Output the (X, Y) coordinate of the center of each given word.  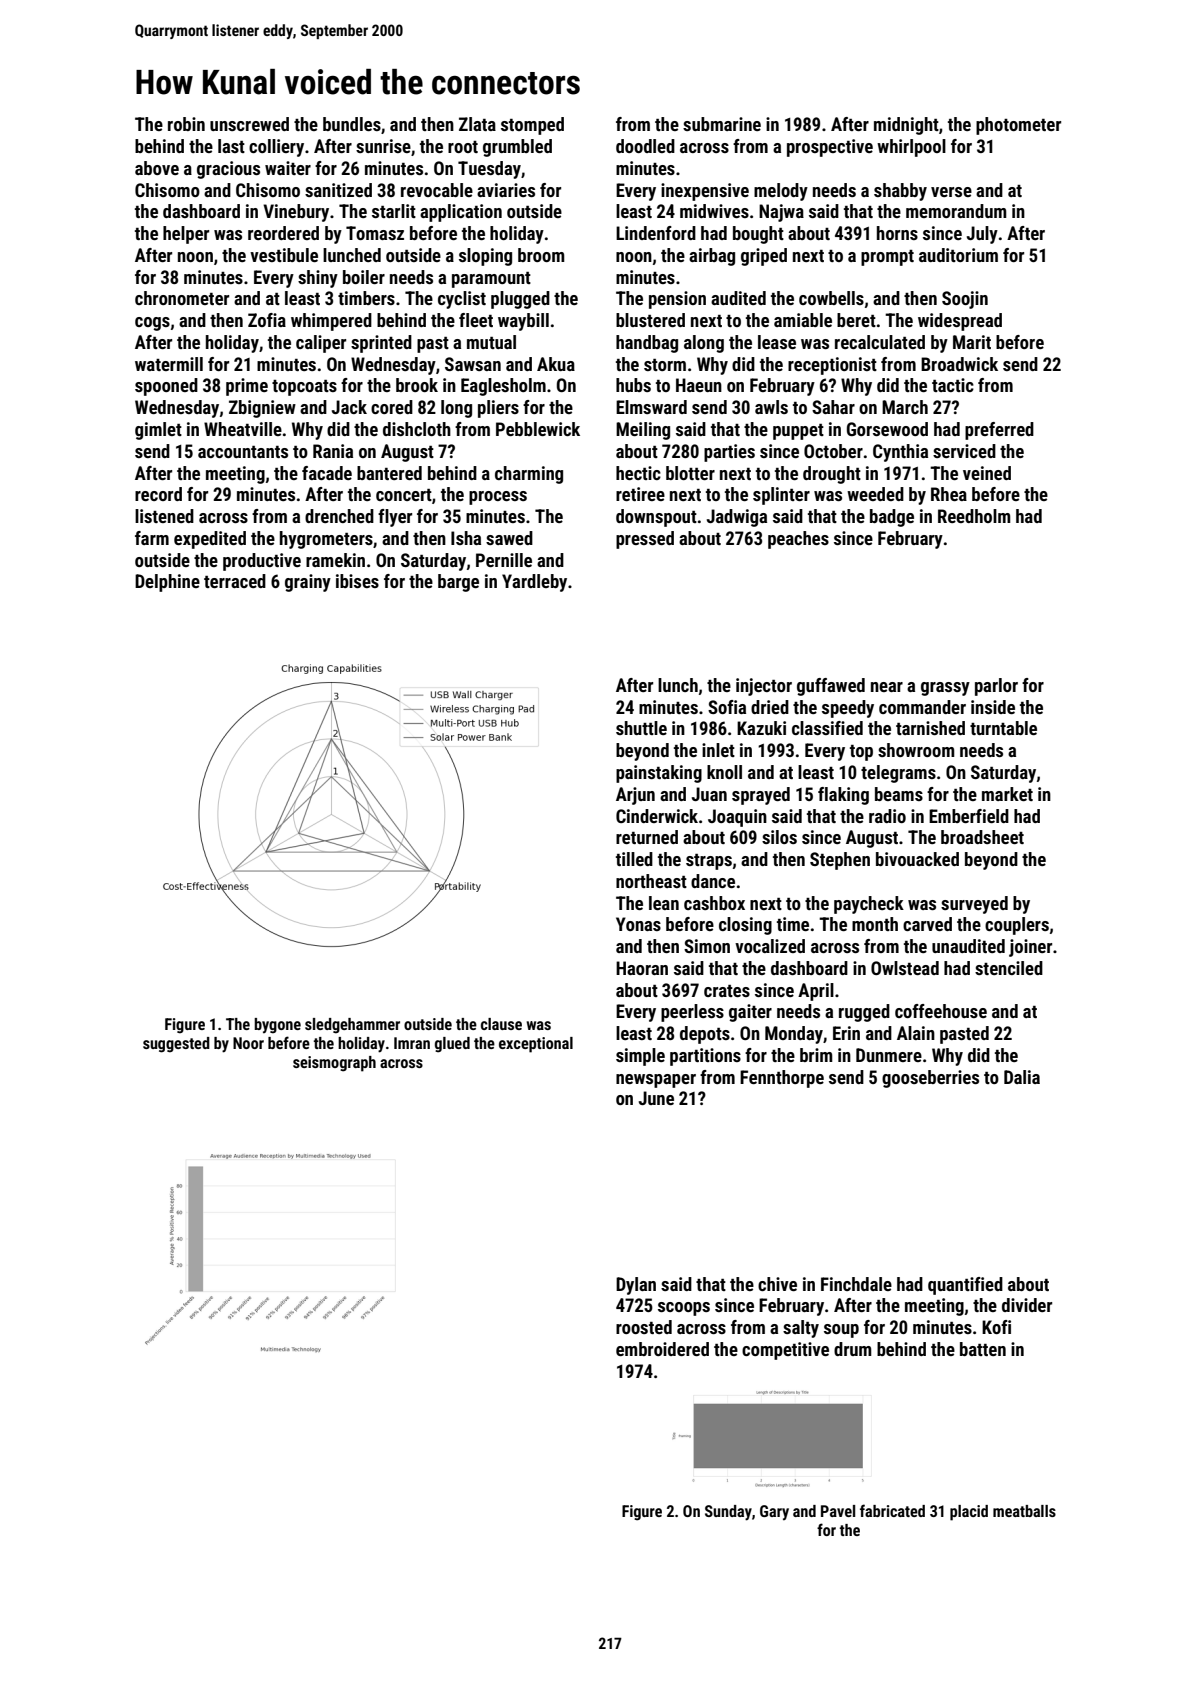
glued (452, 1045)
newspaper (656, 1081)
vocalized (770, 946)
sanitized (338, 190)
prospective (830, 148)
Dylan (636, 1286)
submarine (722, 124)
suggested (176, 1045)
